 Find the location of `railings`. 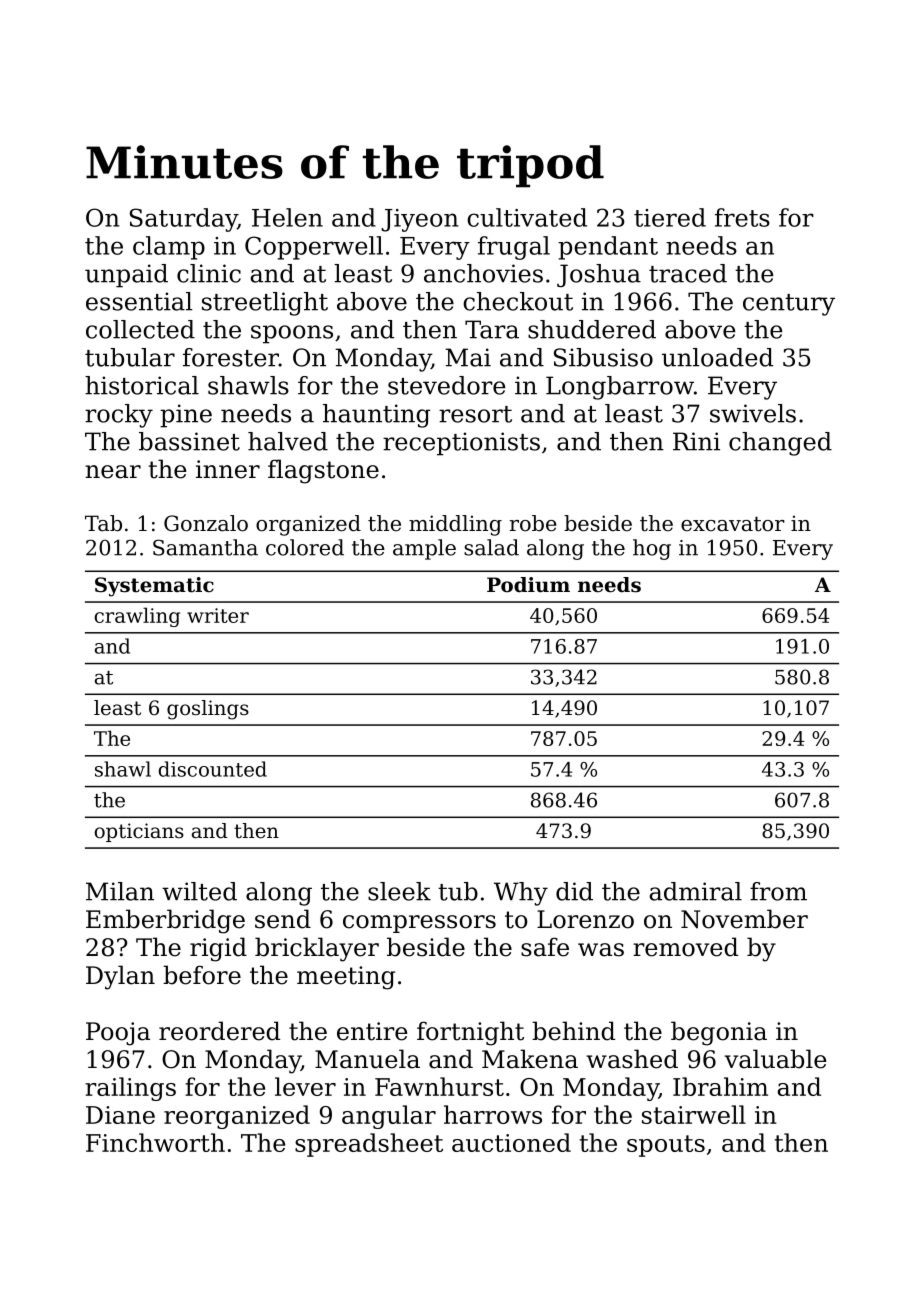

railings is located at coordinates (130, 1089).
